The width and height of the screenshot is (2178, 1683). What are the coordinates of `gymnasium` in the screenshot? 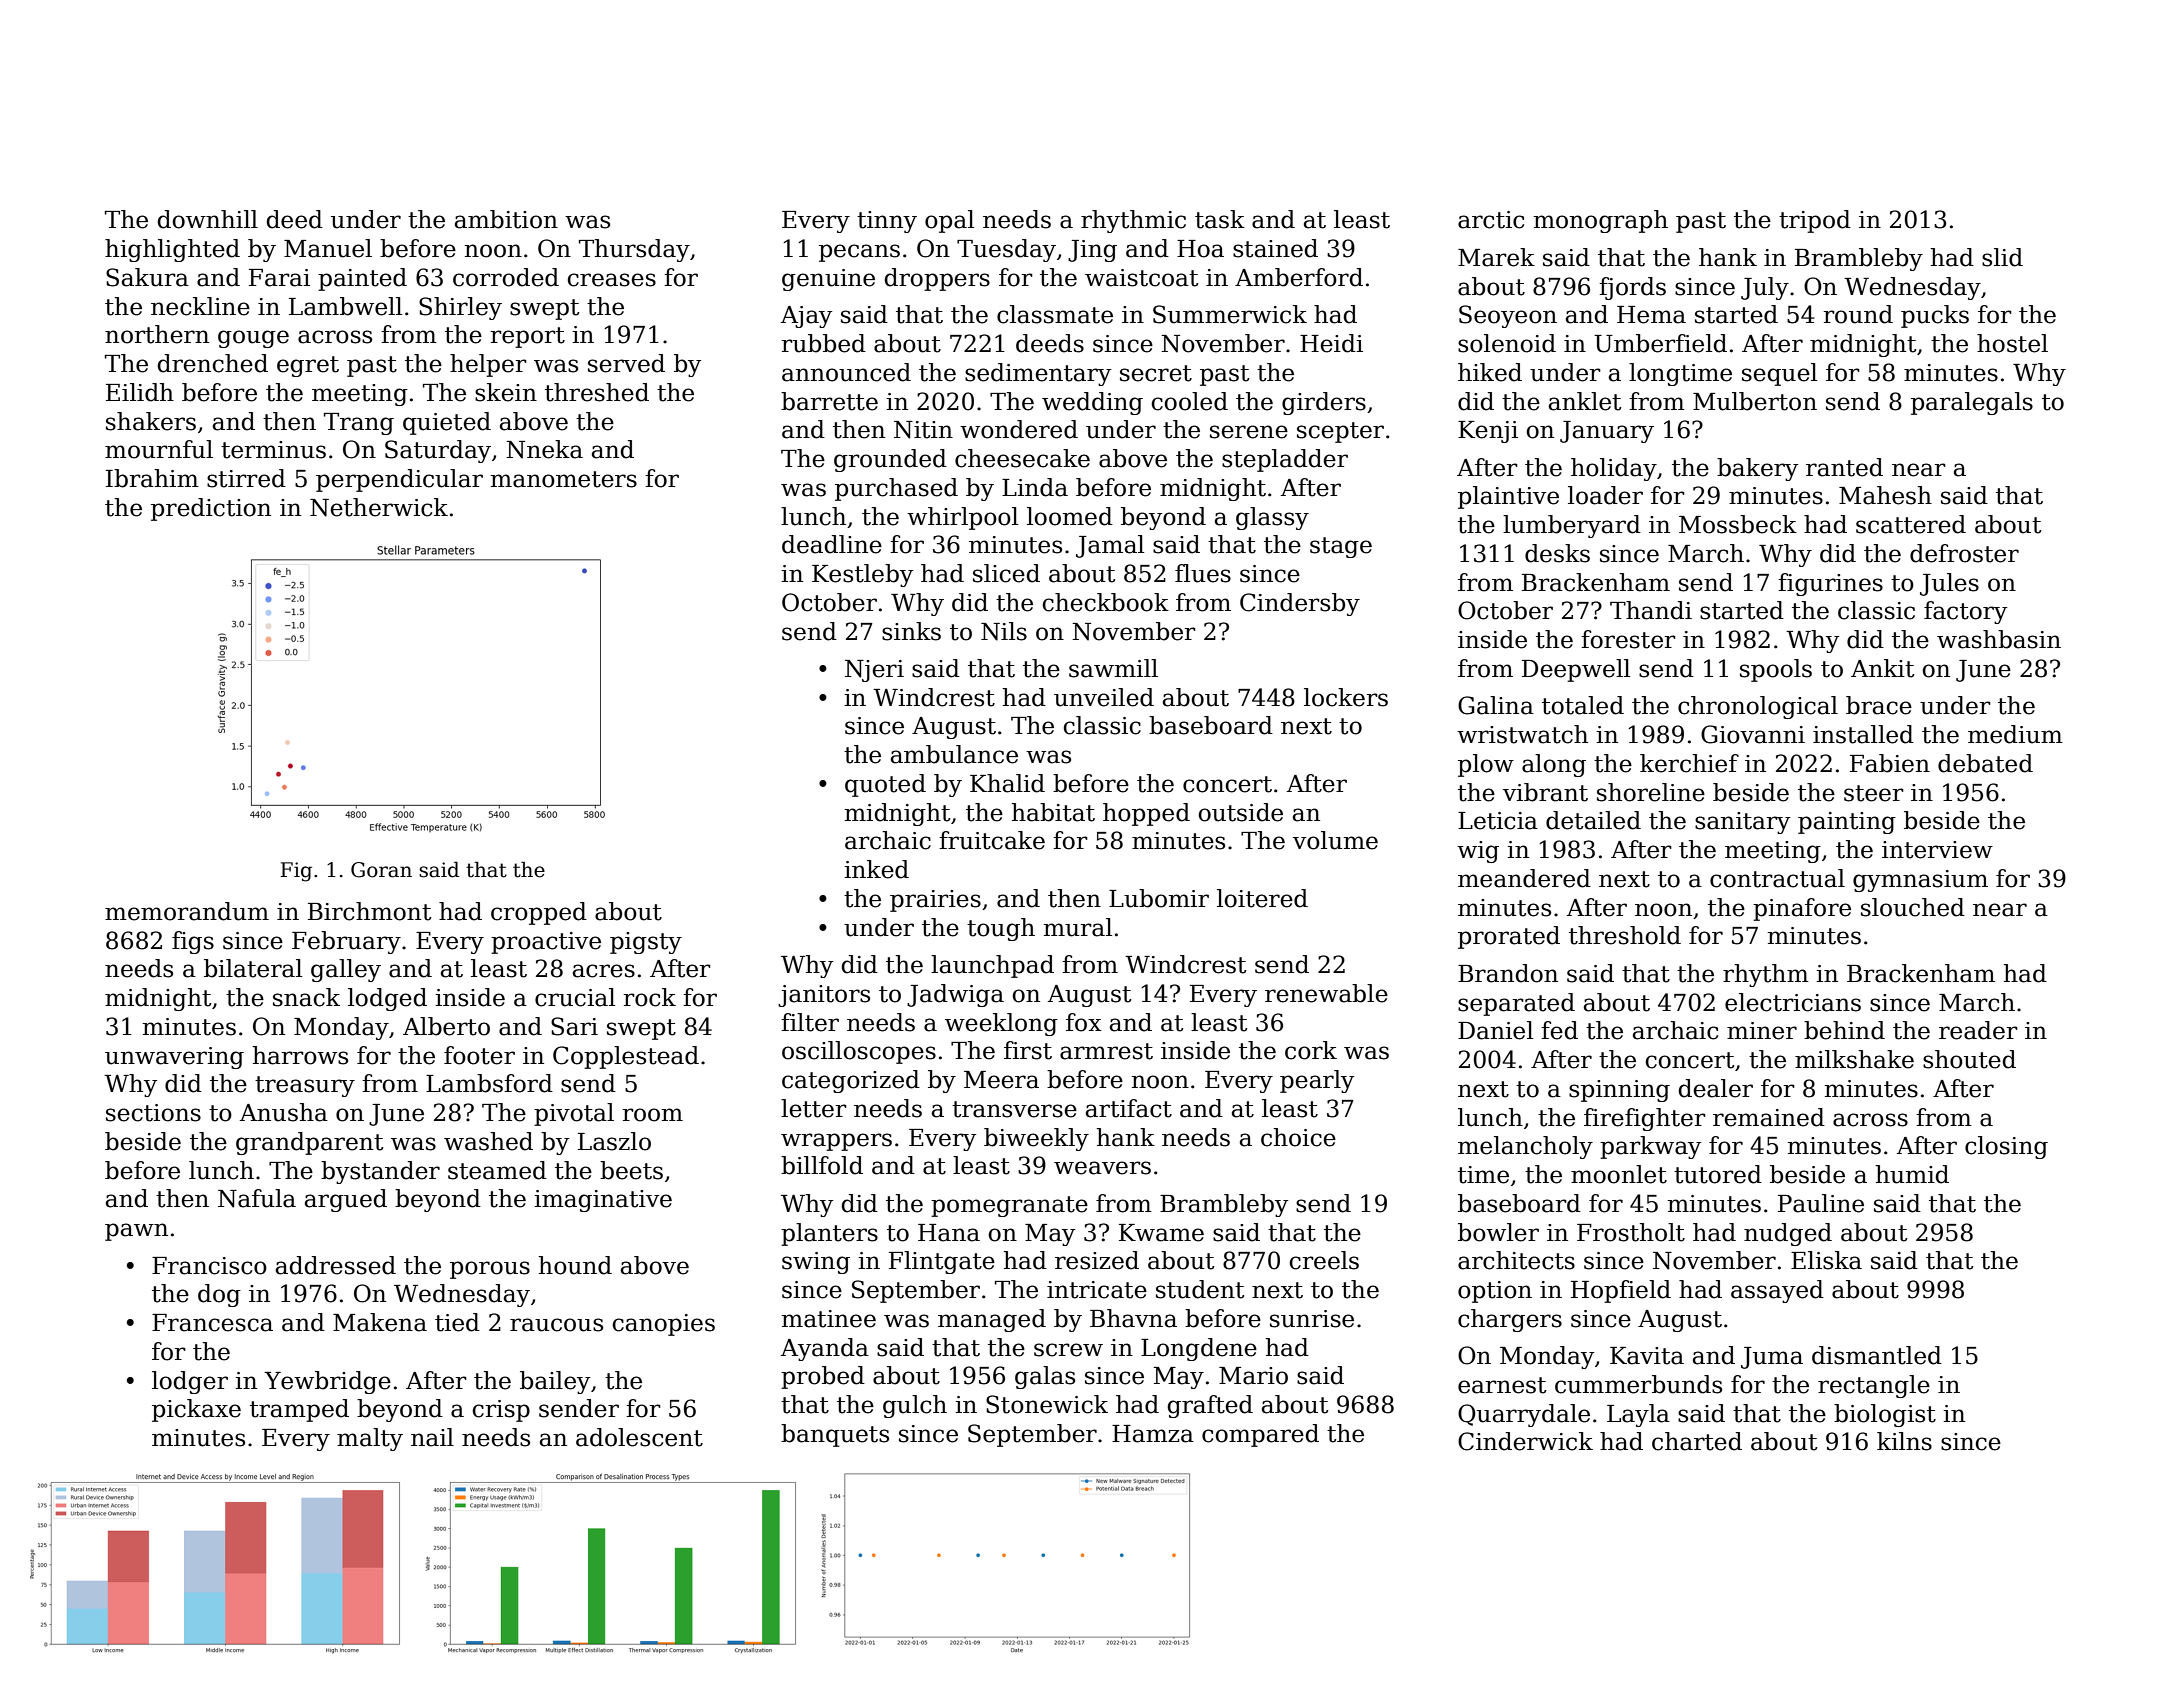 It's located at (1920, 881).
